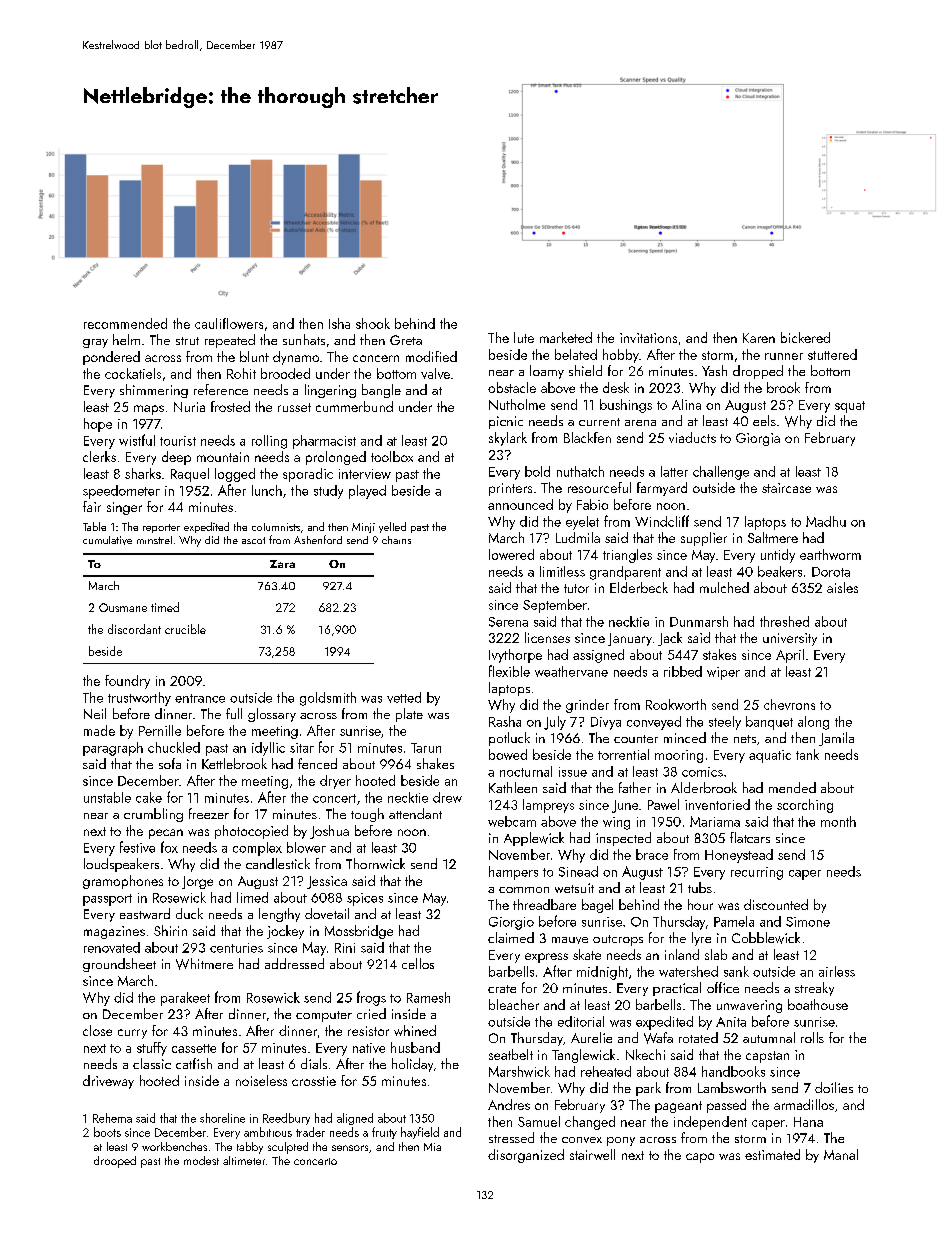 The width and height of the page is (952, 1233). Describe the element at coordinates (272, 715) in the page. I see `glossary` at that location.
